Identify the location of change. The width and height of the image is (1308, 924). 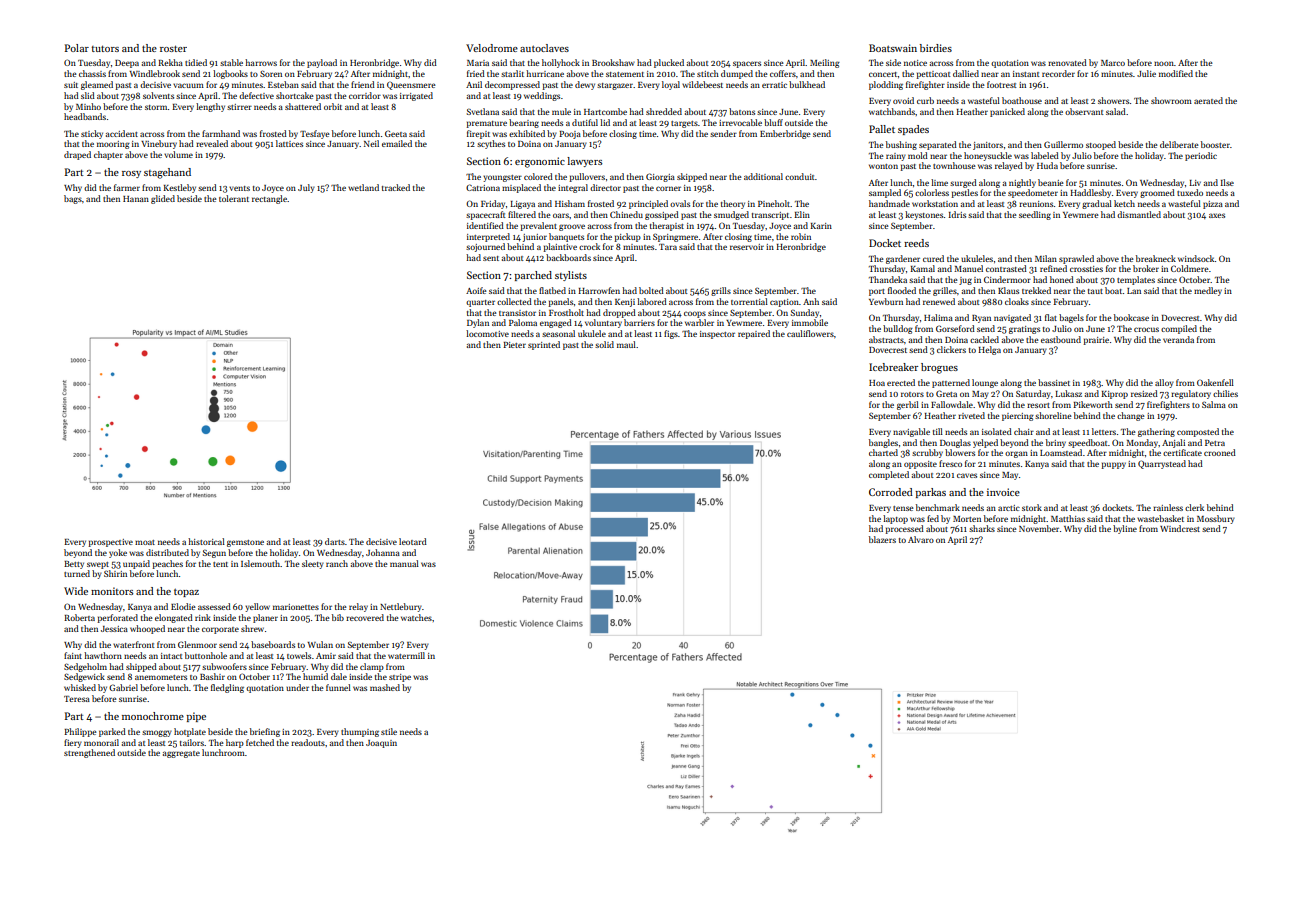
(1131, 416).
